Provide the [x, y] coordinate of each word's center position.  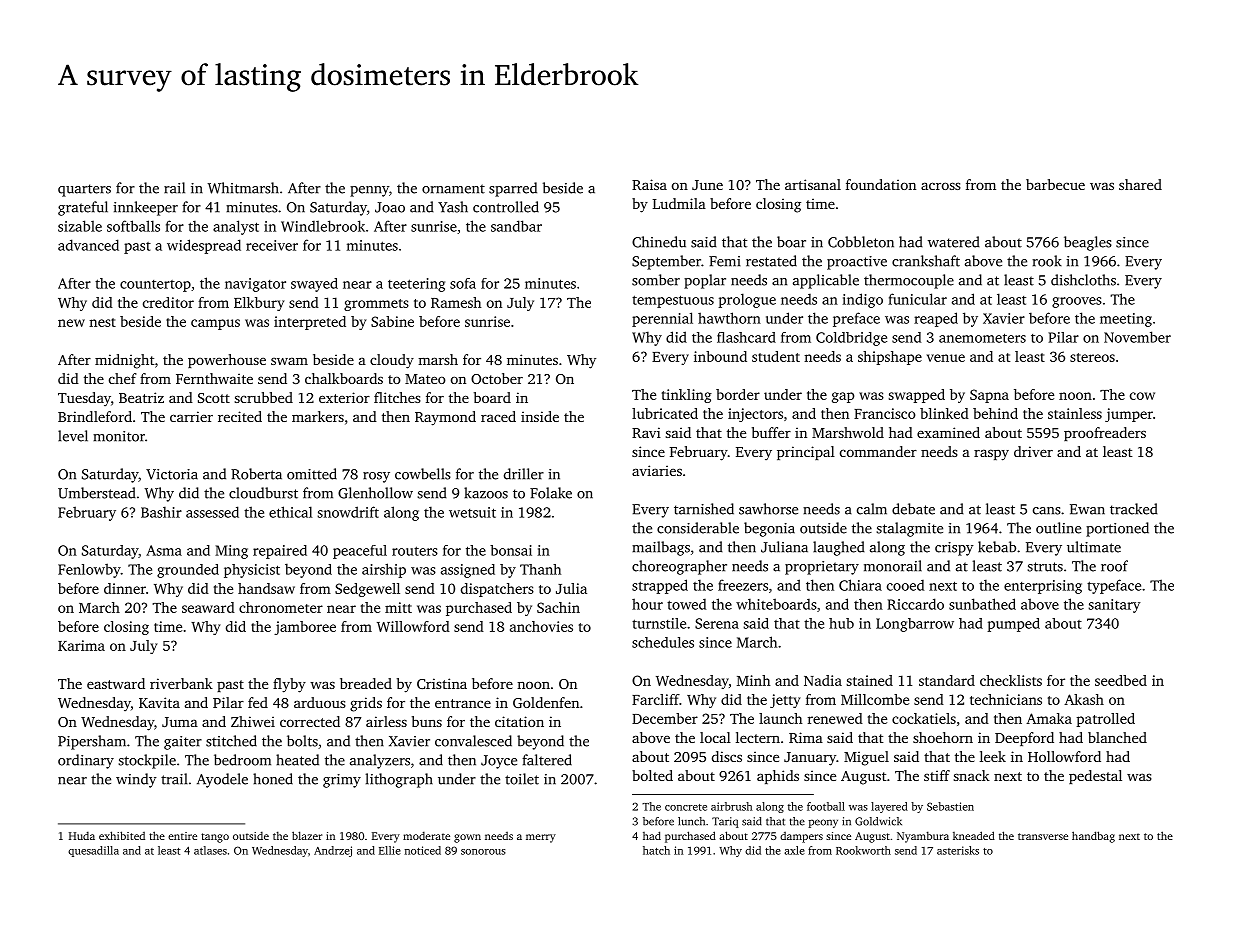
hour [647, 604]
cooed [905, 585]
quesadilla [93, 851]
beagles [1088, 243]
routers [415, 551]
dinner [125, 588]
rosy [376, 477]
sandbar [516, 226]
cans [1047, 511]
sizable [80, 226]
